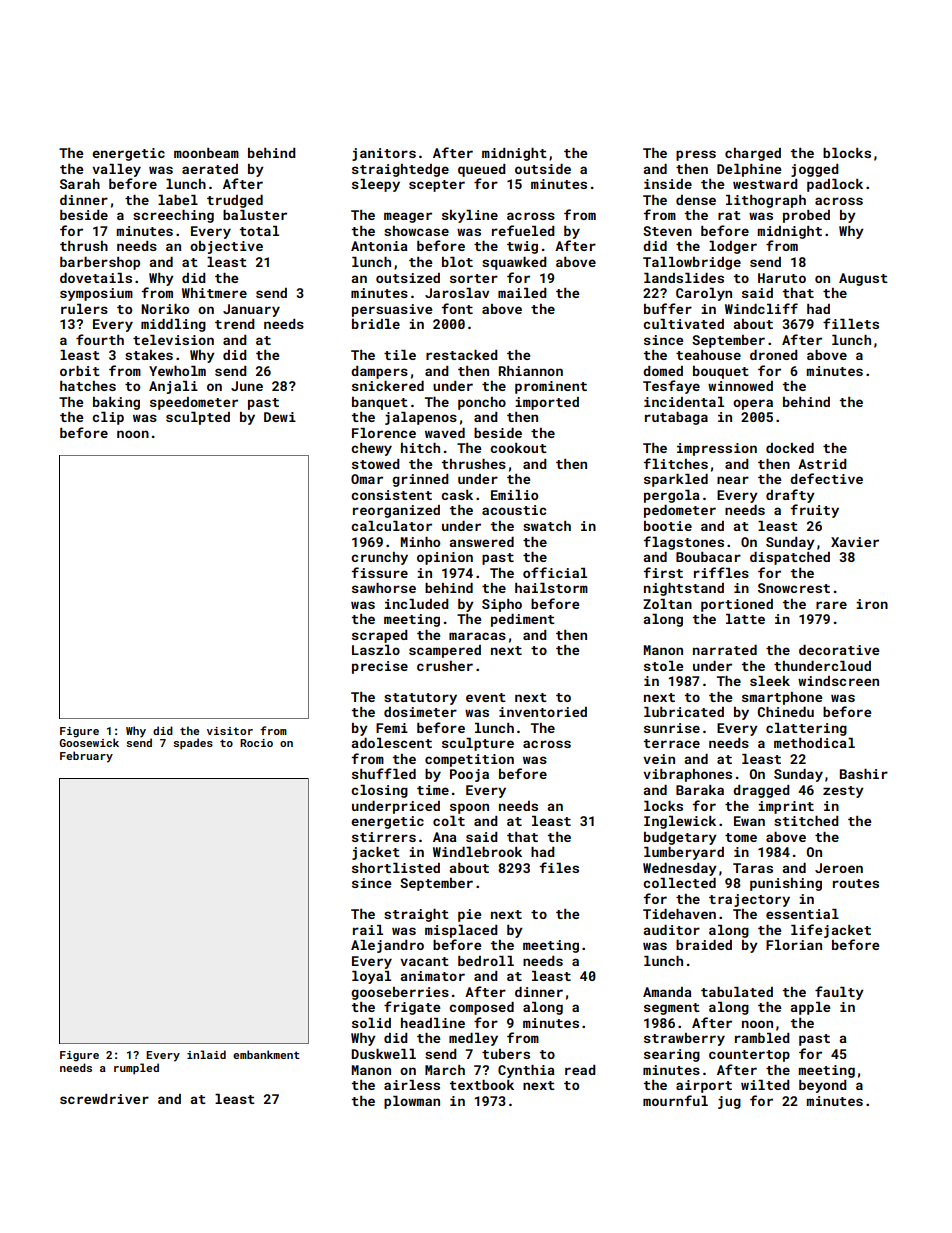 This screenshot has width=952, height=1233. What do you see at coordinates (806, 216) in the screenshot?
I see `probed` at bounding box center [806, 216].
